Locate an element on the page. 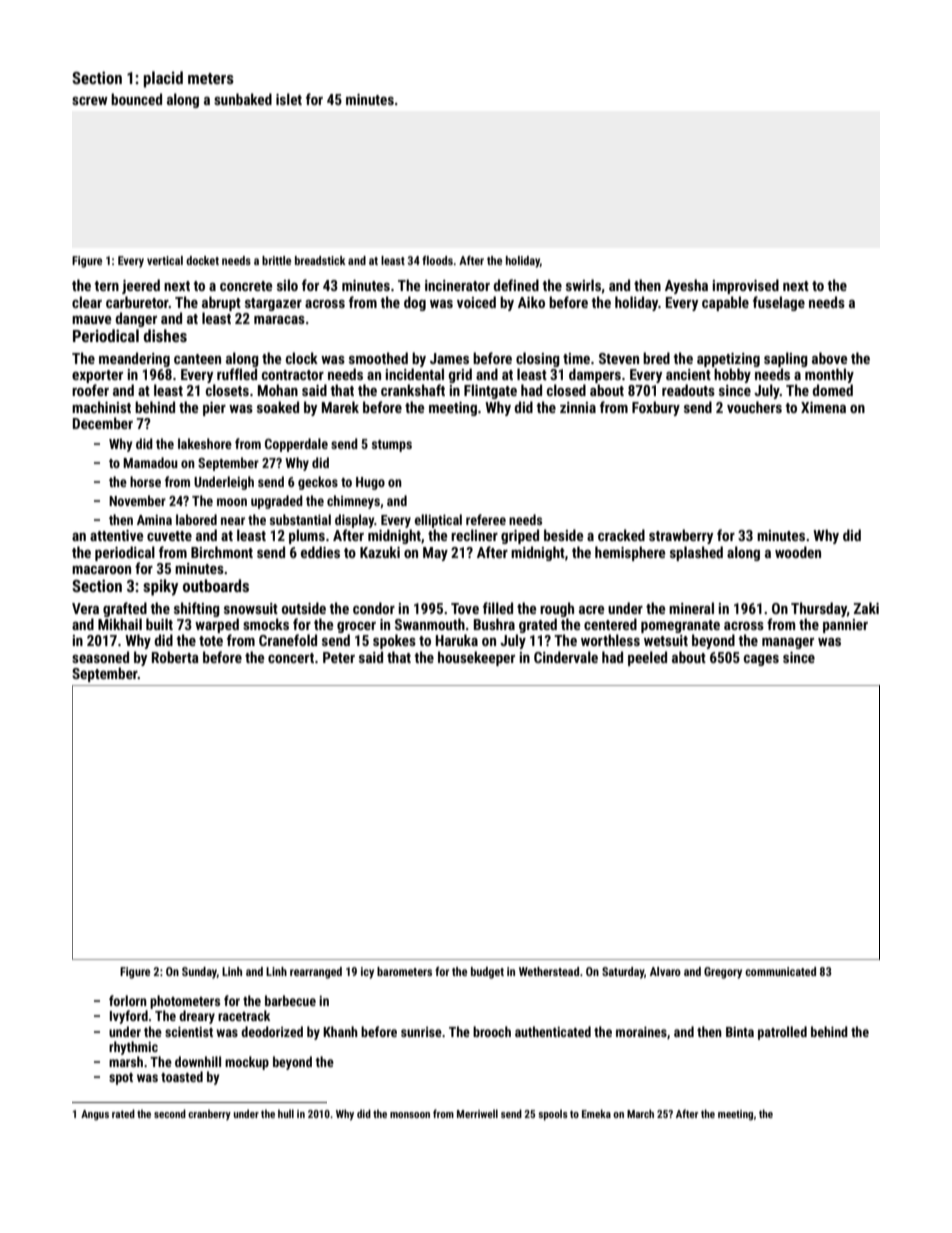 This document has width=952, height=1233. recliner is located at coordinates (474, 535).
